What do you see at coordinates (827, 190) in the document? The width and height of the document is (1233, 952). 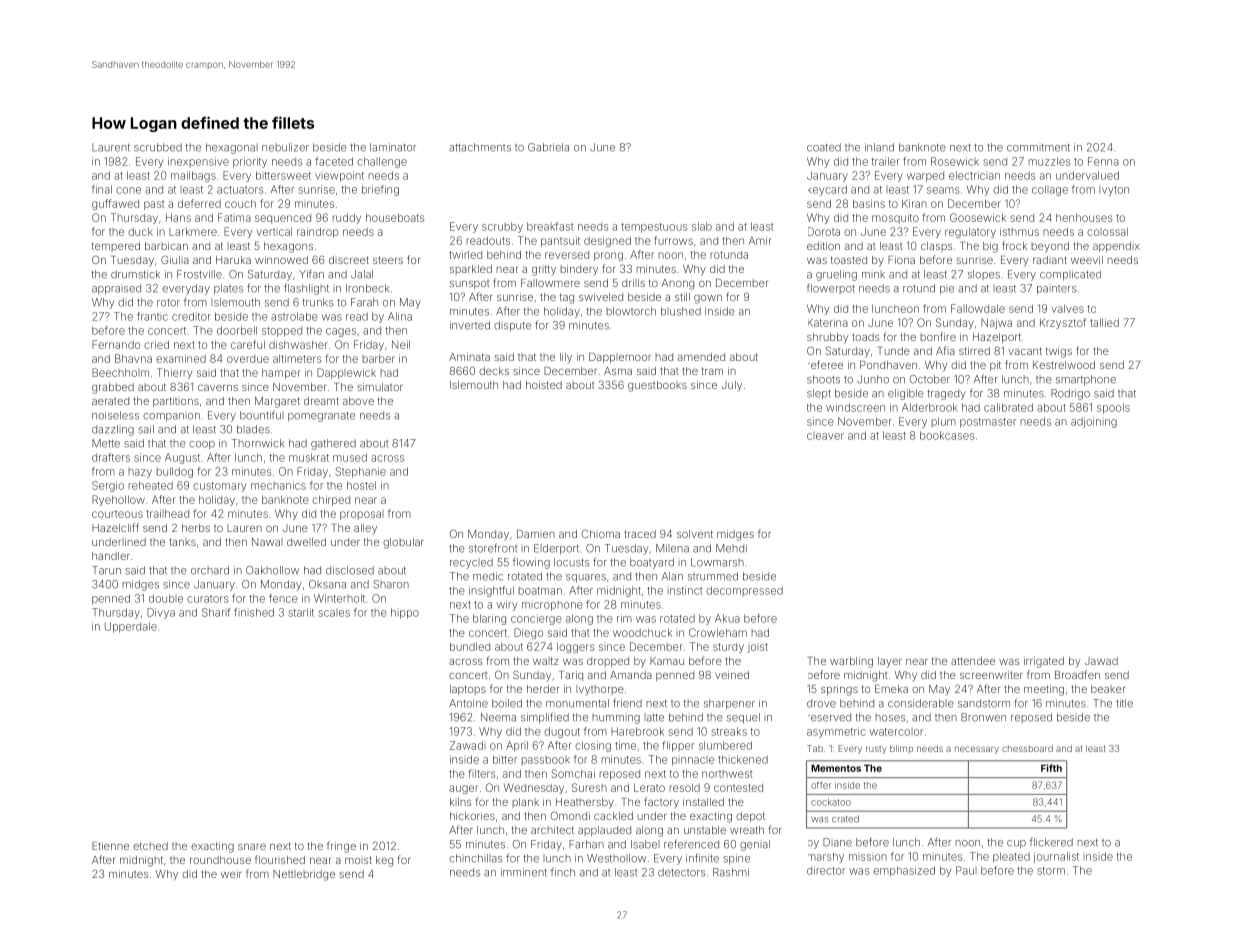 I see `keycard` at bounding box center [827, 190].
